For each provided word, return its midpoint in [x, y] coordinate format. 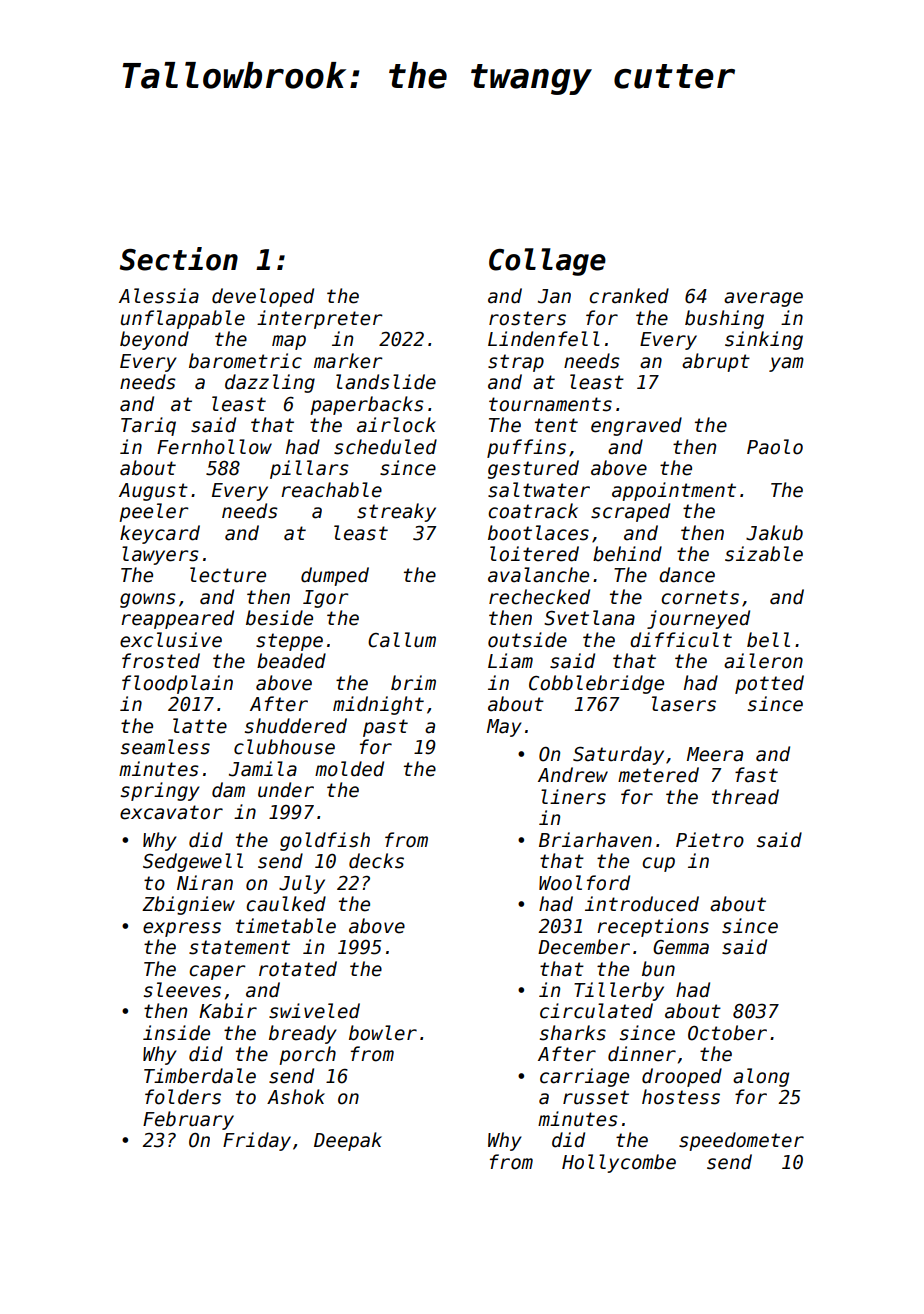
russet [596, 1097]
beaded [291, 661]
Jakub [774, 533]
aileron [763, 661]
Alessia [159, 296]
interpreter [320, 319]
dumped [335, 576]
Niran [205, 883]
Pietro [710, 840]
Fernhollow [214, 447]
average [763, 299]
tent [556, 425]
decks [376, 861]
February [188, 1120]
